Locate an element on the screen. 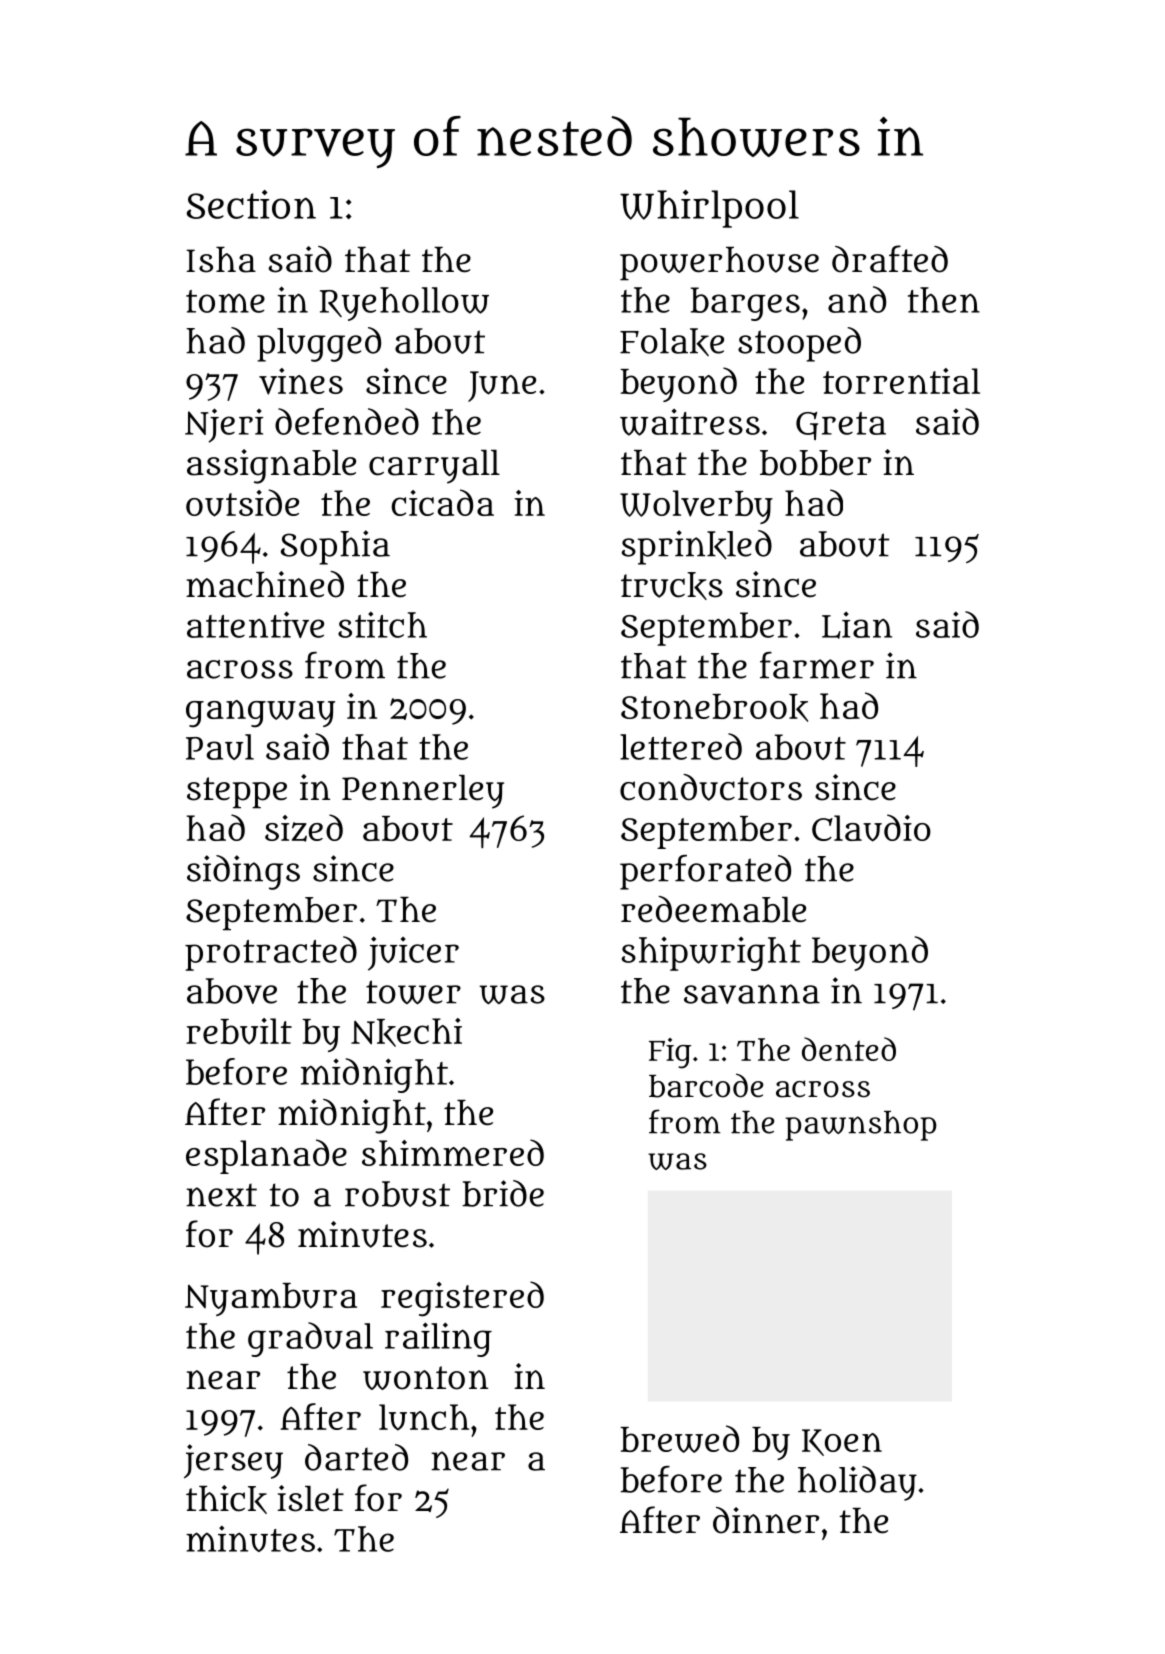 The height and width of the screenshot is (1654, 1165). Lian is located at coordinates (857, 625).
